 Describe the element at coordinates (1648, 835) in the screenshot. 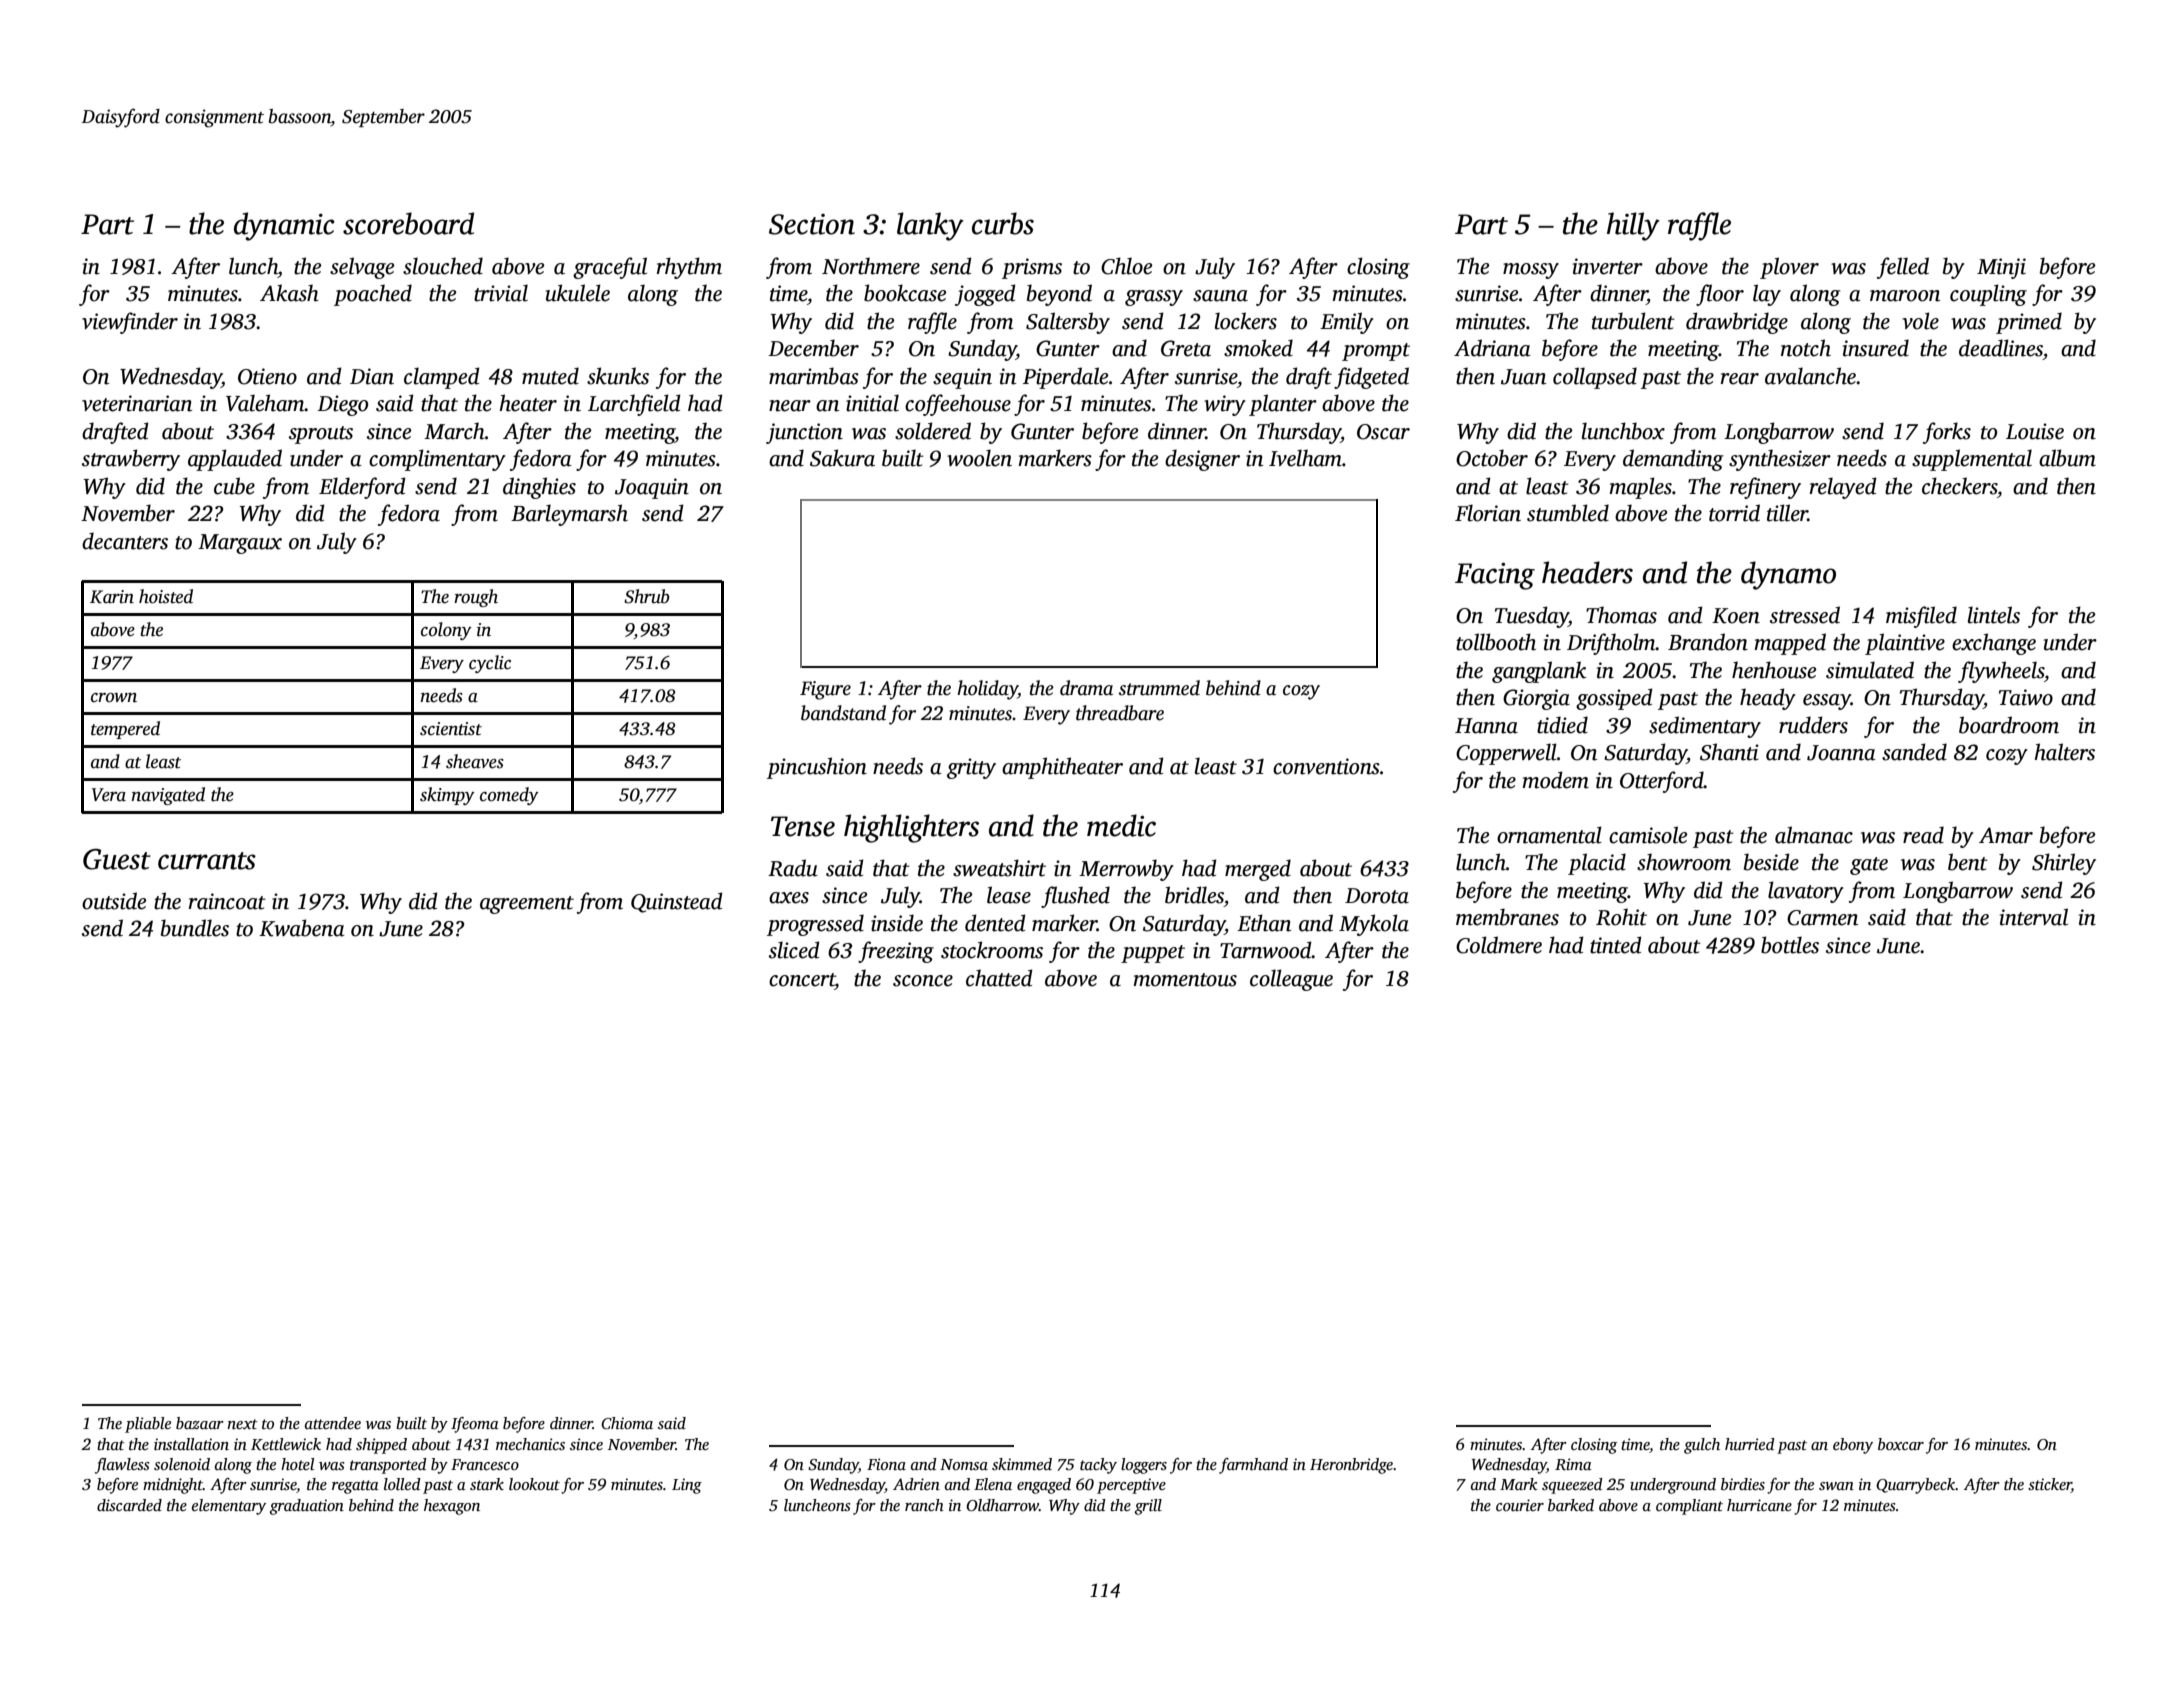

I see `camisole` at that location.
